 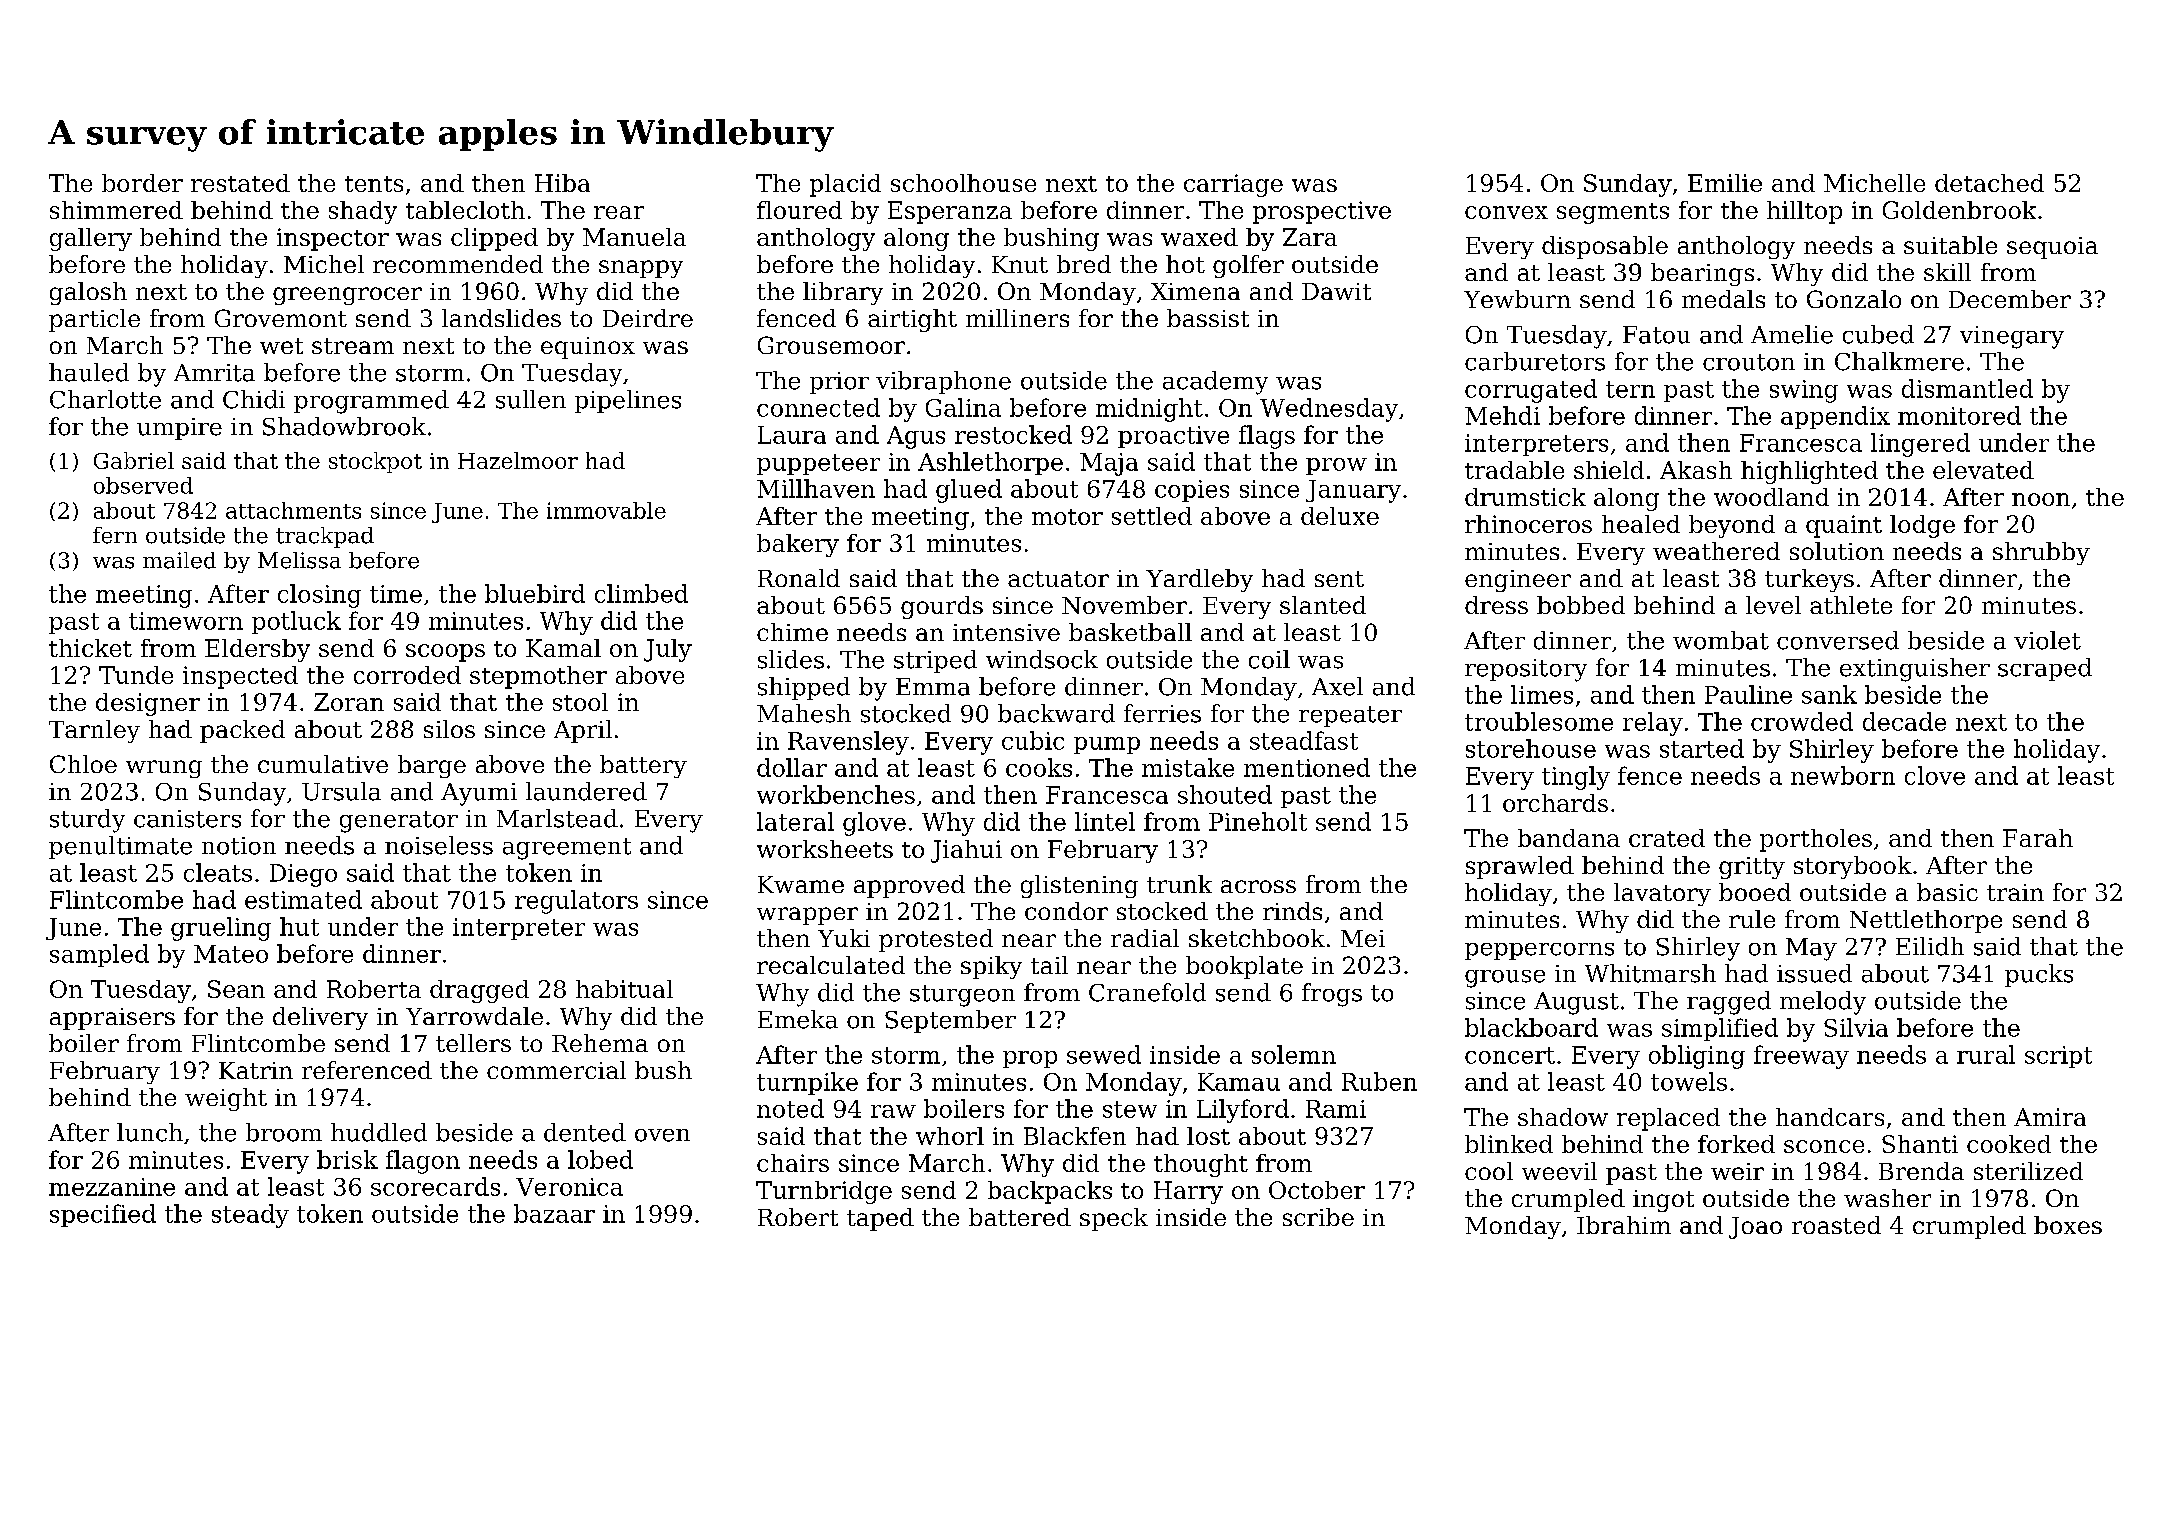 I want to click on cumulative, so click(x=323, y=764).
